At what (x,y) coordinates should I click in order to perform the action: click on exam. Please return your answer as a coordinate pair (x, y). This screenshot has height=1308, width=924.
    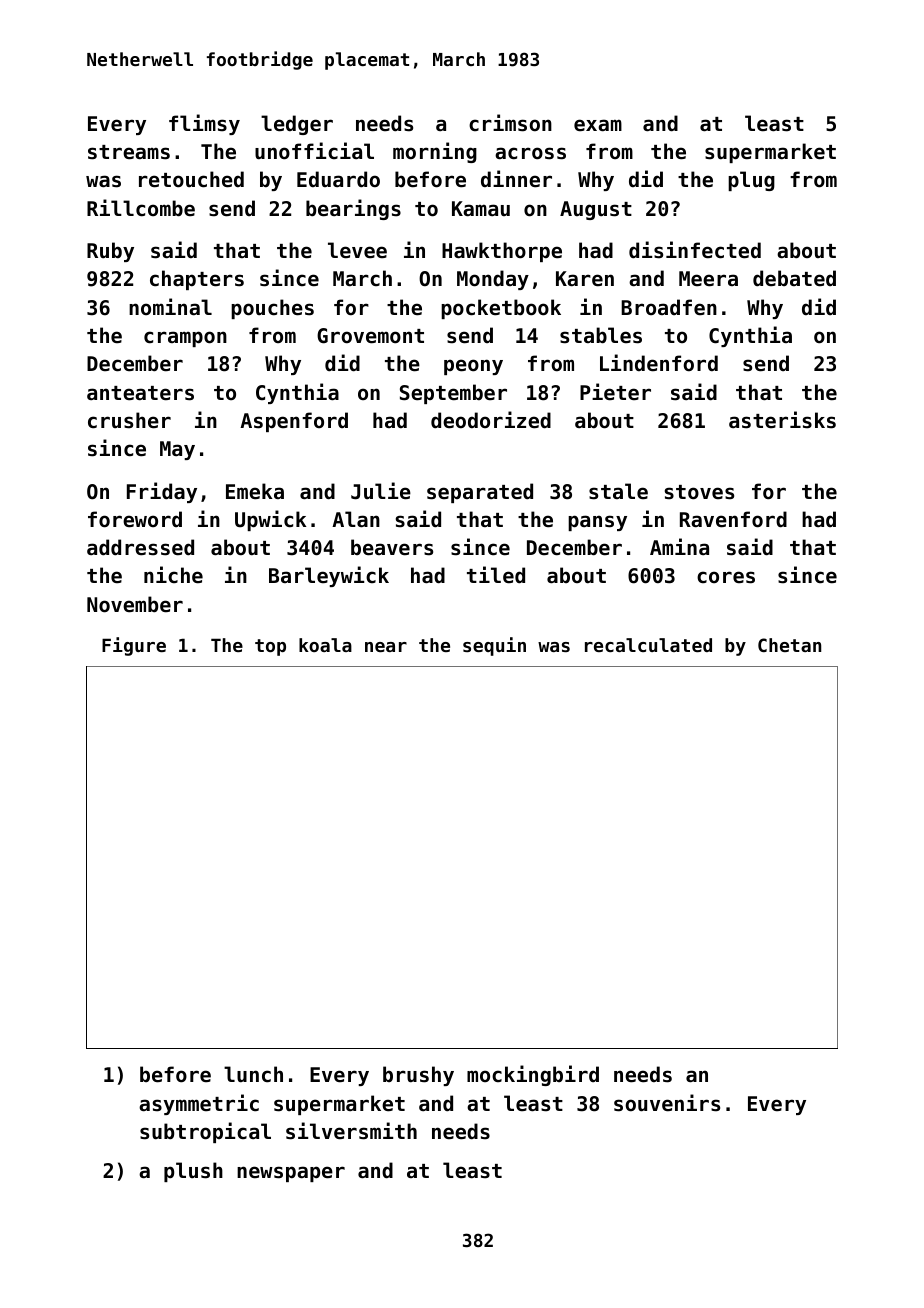
    Looking at the image, I should click on (598, 125).
